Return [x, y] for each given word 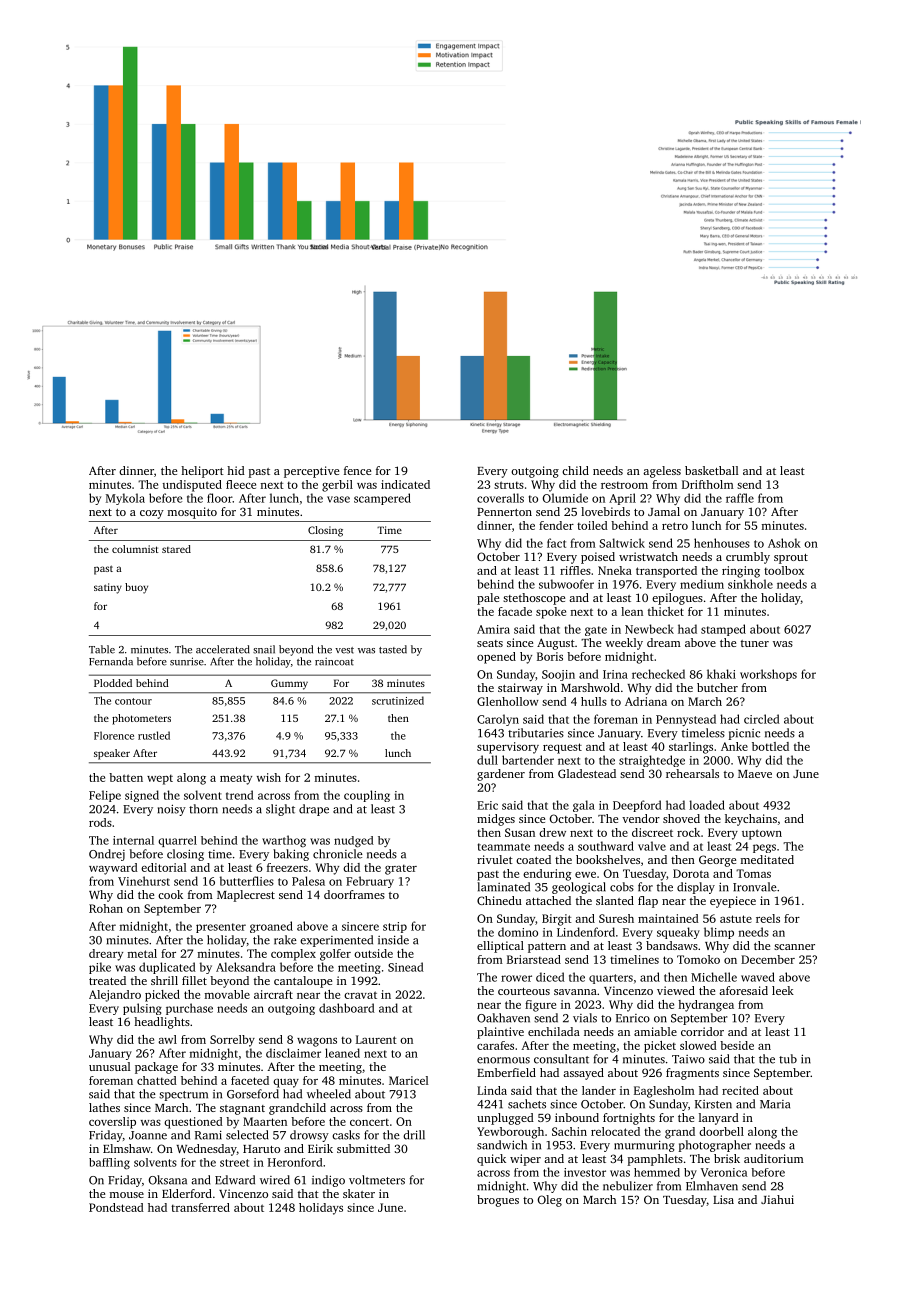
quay [286, 1083]
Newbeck [649, 629]
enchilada [554, 1031]
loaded [707, 805]
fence [357, 470]
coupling [367, 796]
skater [359, 1193]
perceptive [311, 472]
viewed [676, 990]
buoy [136, 588]
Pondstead [116, 1207]
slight [280, 810]
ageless [662, 472]
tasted [393, 649]
